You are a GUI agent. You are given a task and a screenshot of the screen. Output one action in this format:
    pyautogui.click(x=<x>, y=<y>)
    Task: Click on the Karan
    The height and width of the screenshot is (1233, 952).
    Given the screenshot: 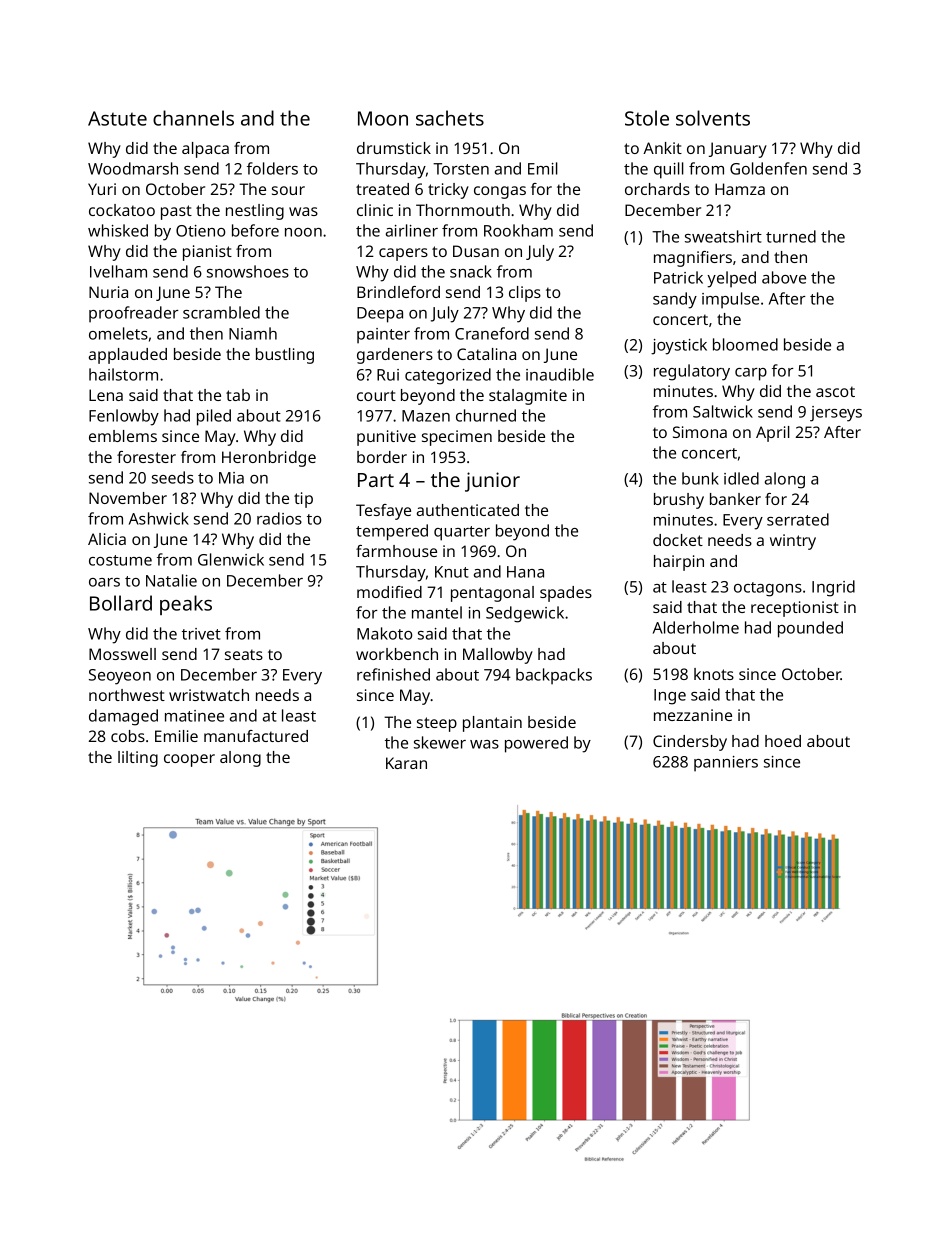 What is the action you would take?
    pyautogui.click(x=406, y=763)
